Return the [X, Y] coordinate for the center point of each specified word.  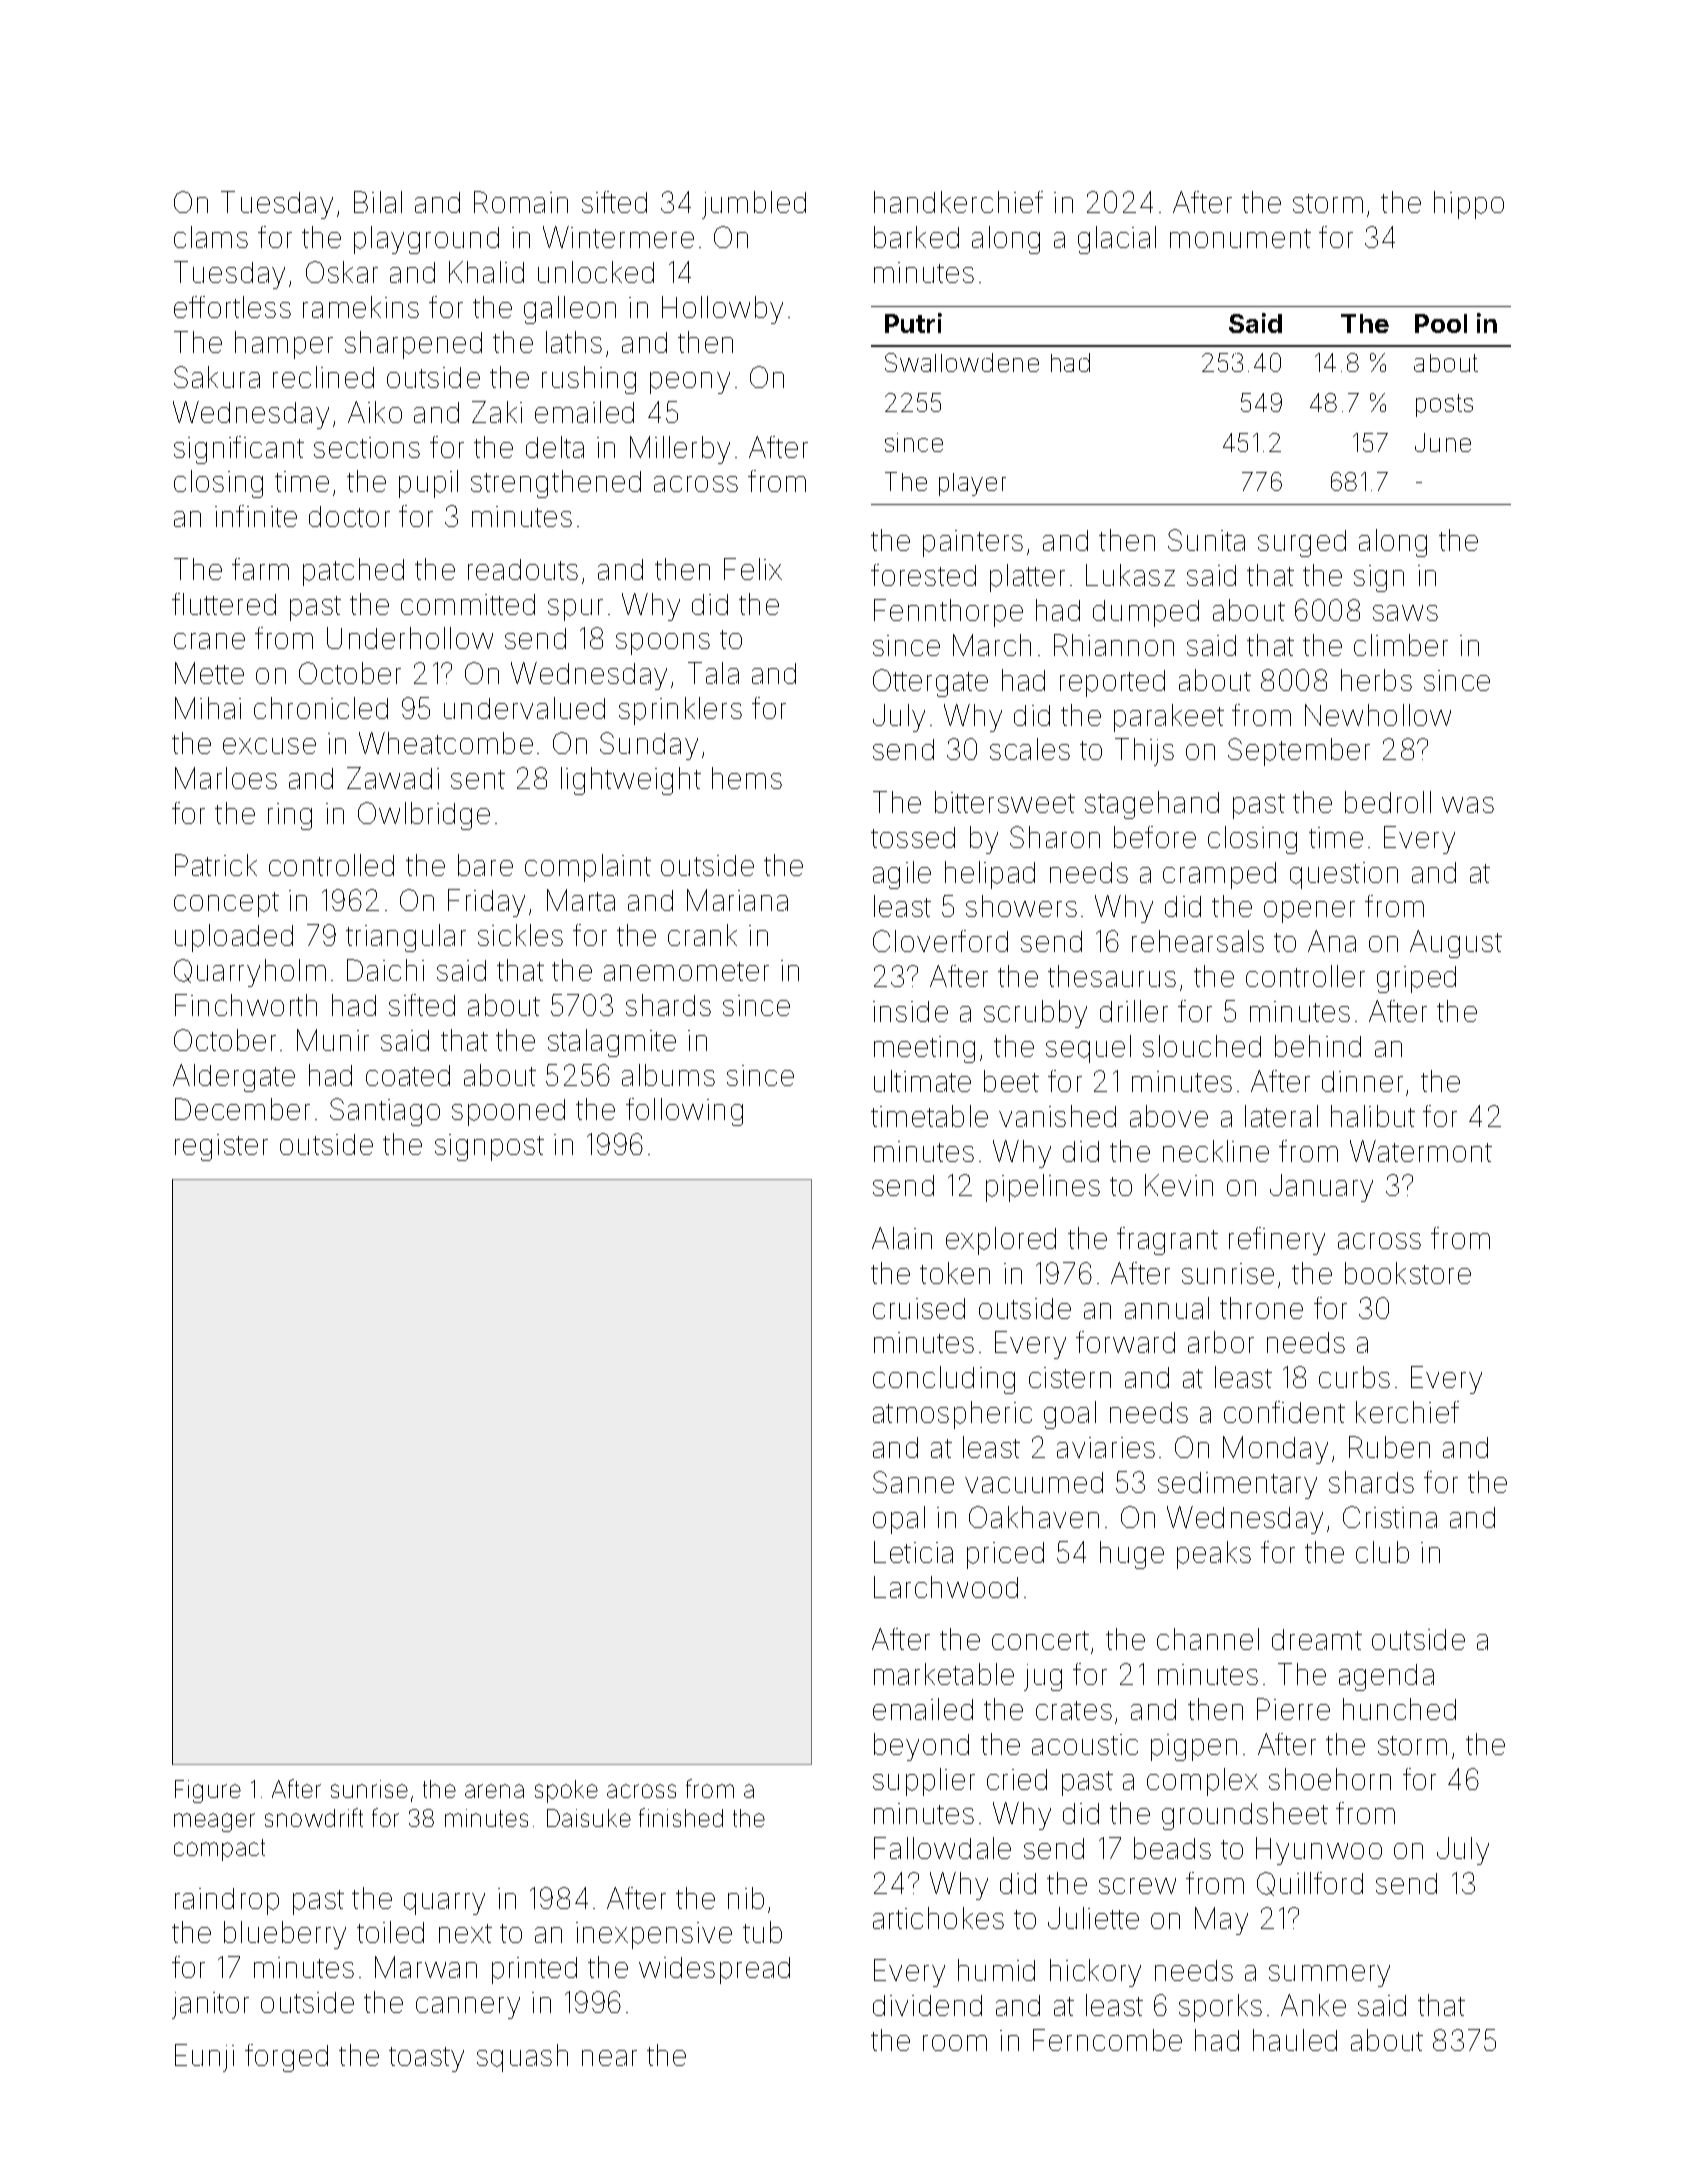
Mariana [737, 900]
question [1344, 875]
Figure [208, 1791]
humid [996, 1970]
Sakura [217, 377]
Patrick [216, 865]
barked [916, 237]
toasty [426, 2059]
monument [1240, 238]
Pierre [1293, 1709]
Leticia [913, 1552]
